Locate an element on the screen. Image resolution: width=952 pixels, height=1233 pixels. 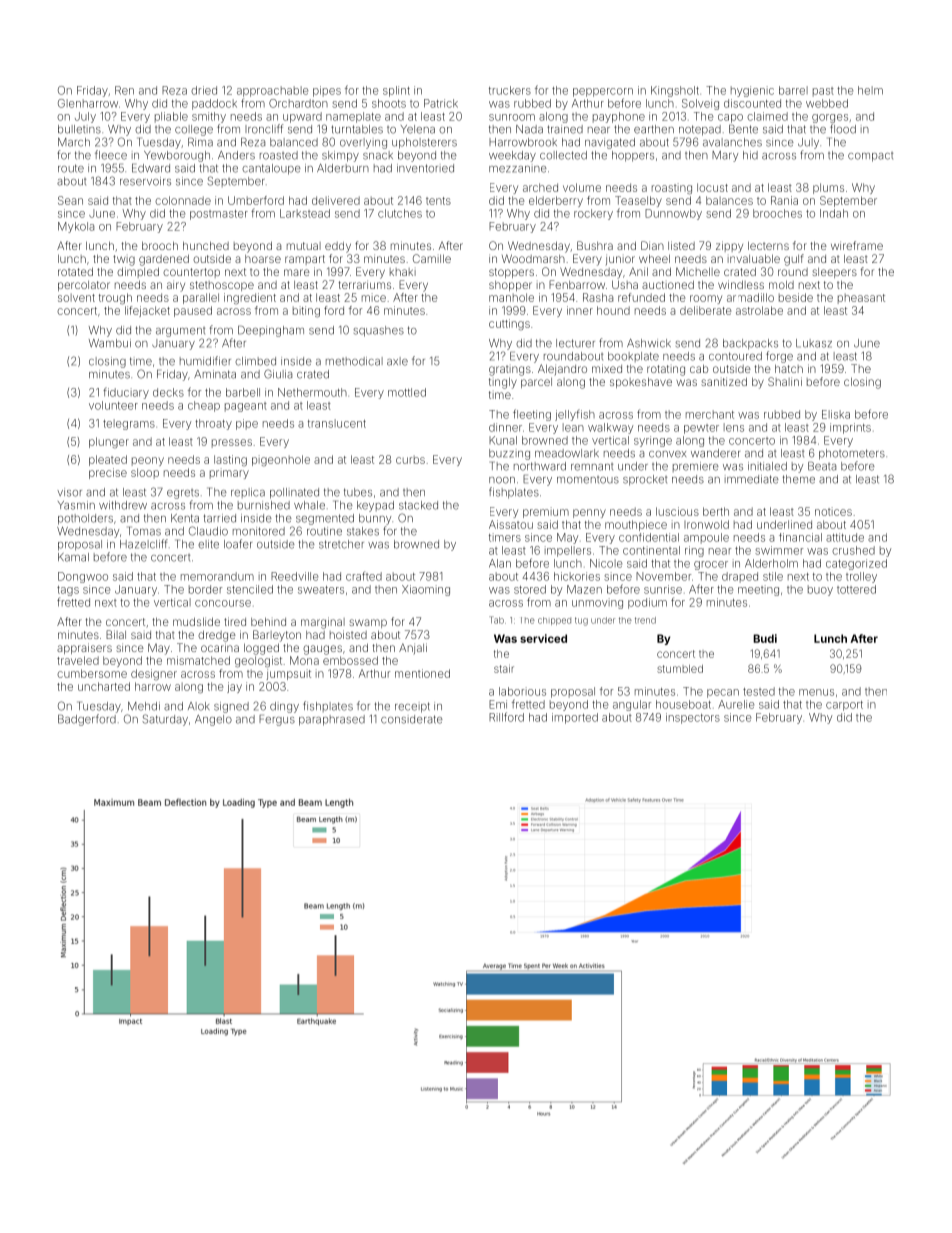
cheap is located at coordinates (204, 406).
